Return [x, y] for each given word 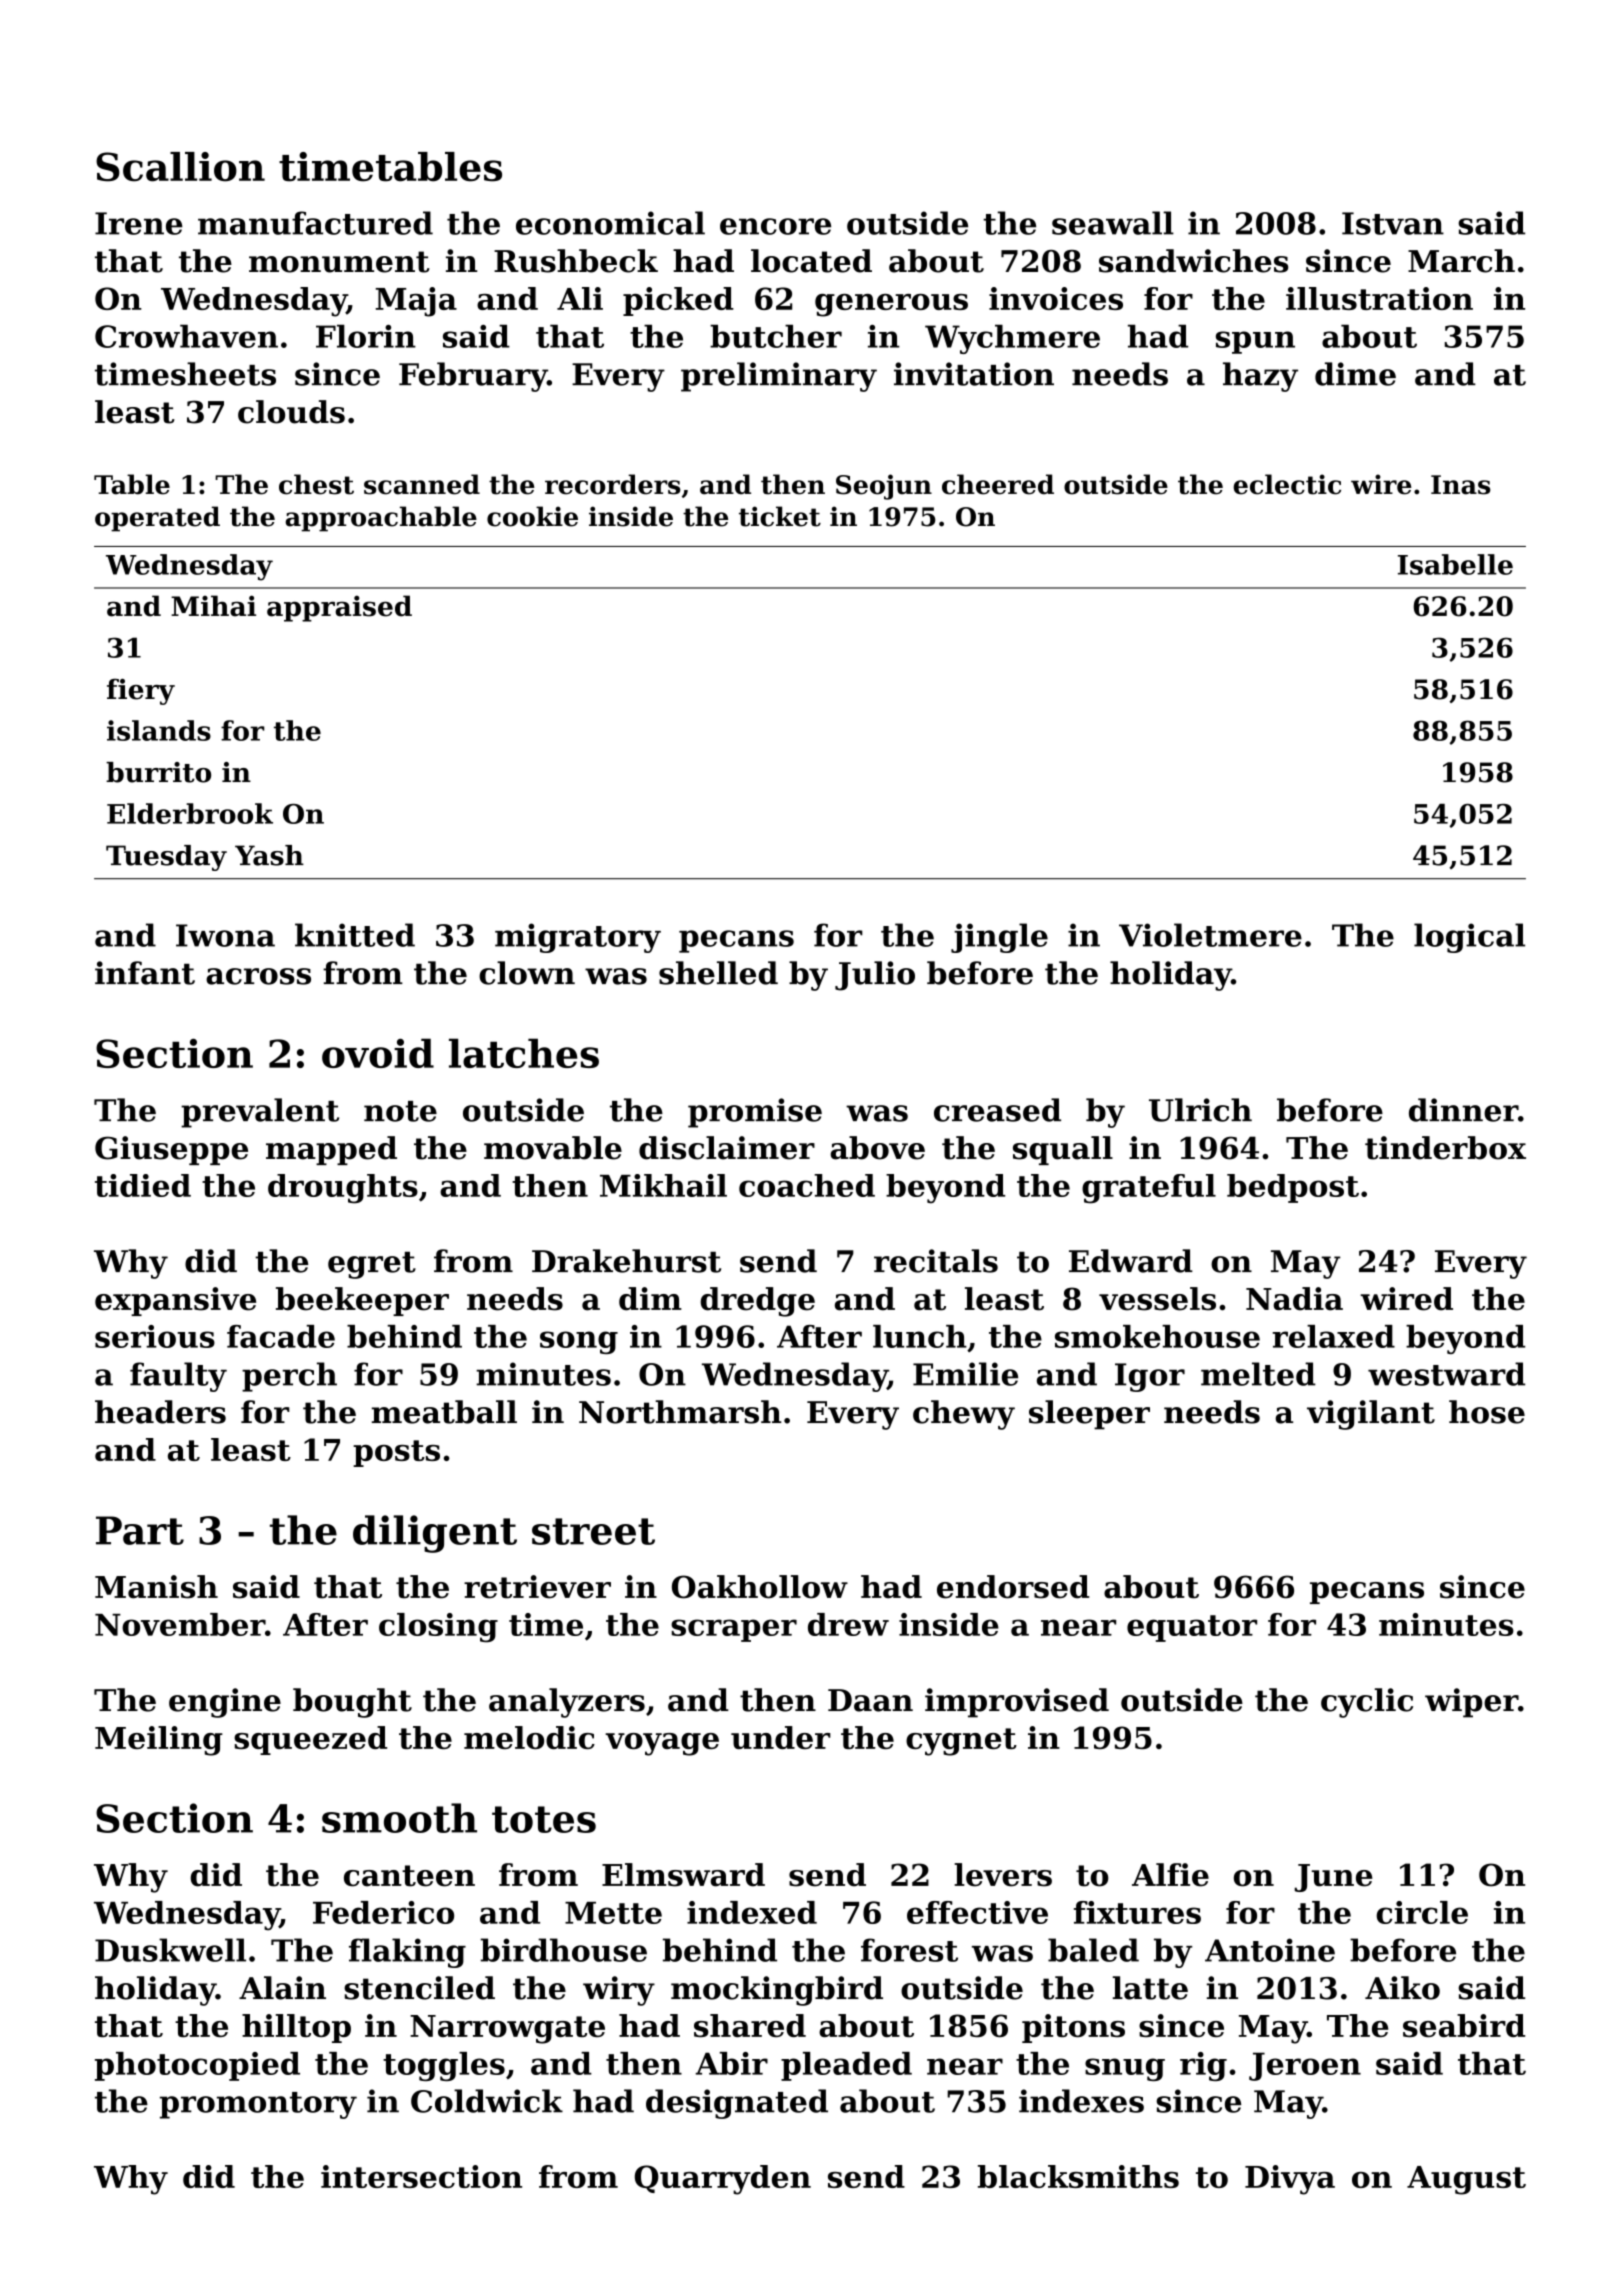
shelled [718, 973]
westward [1446, 1374]
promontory [258, 2105]
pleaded [846, 2066]
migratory [578, 938]
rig [1203, 2066]
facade [281, 1336]
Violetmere [1210, 935]
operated [157, 519]
